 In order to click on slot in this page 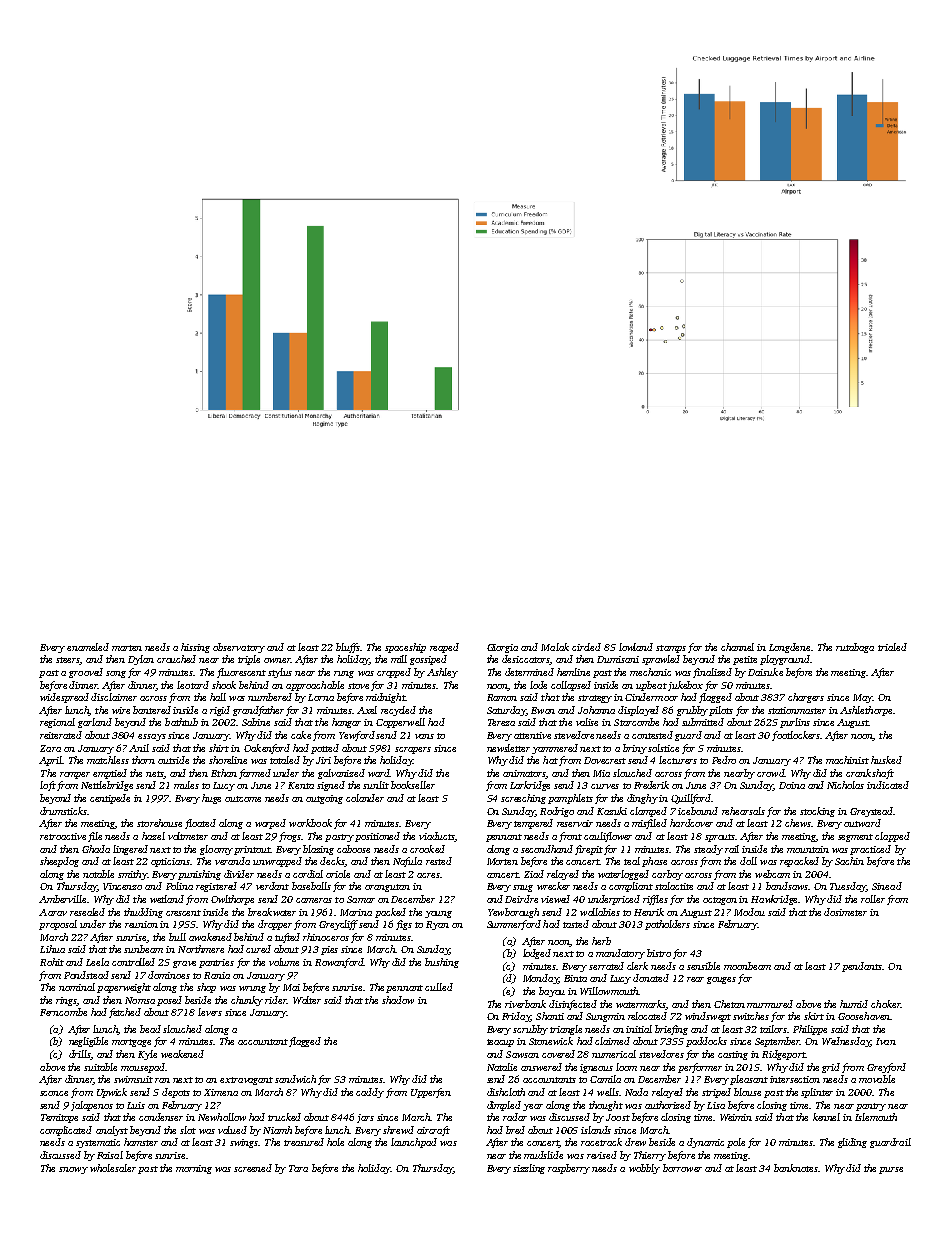, I will do `click(188, 1130)`.
